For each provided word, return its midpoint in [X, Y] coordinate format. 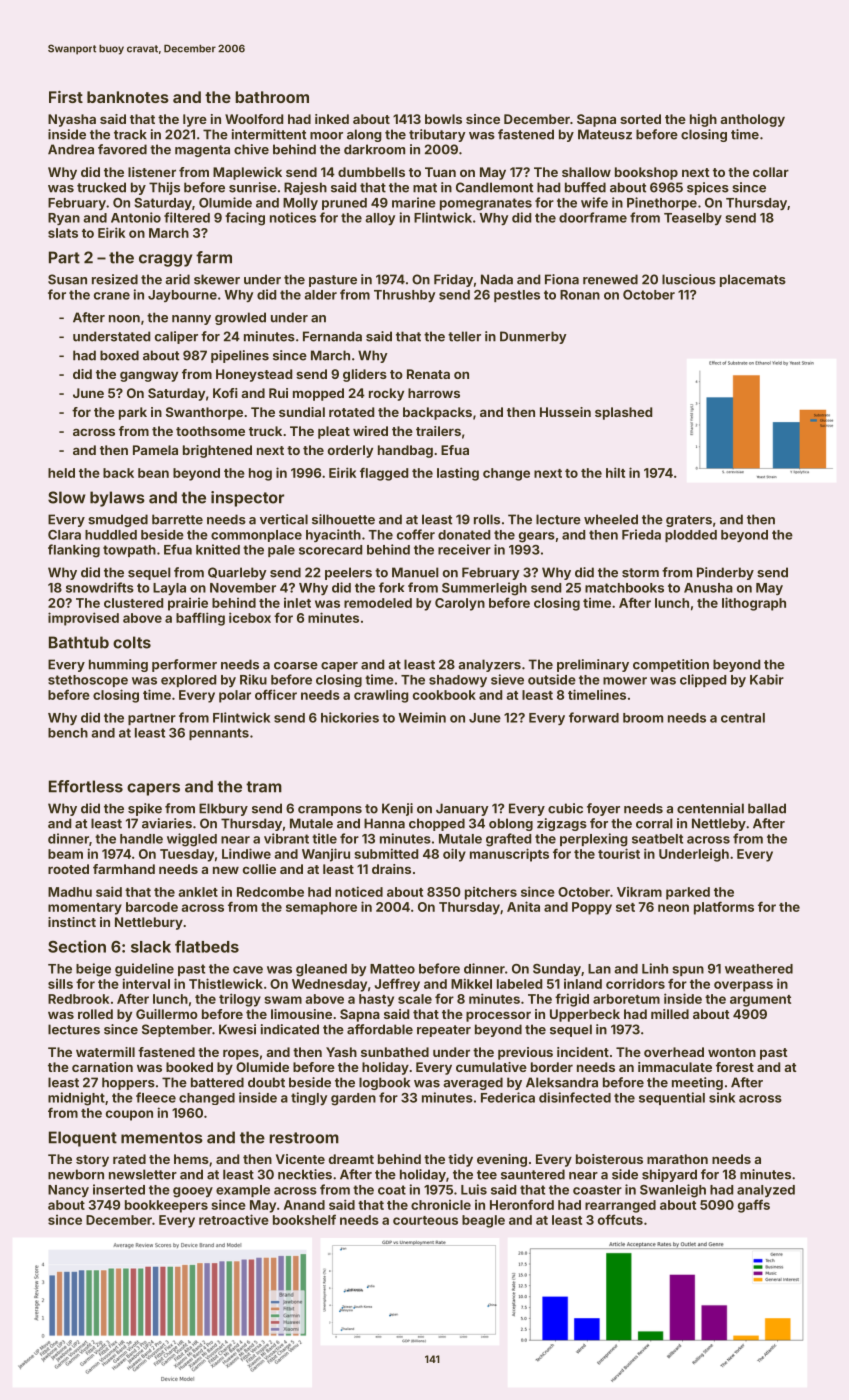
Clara [64, 535]
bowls [443, 119]
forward [594, 717]
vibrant [286, 838]
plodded [691, 536]
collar [771, 172]
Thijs [164, 188]
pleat [334, 432]
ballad [767, 808]
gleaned [321, 970]
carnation [102, 1067]
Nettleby [719, 824]
